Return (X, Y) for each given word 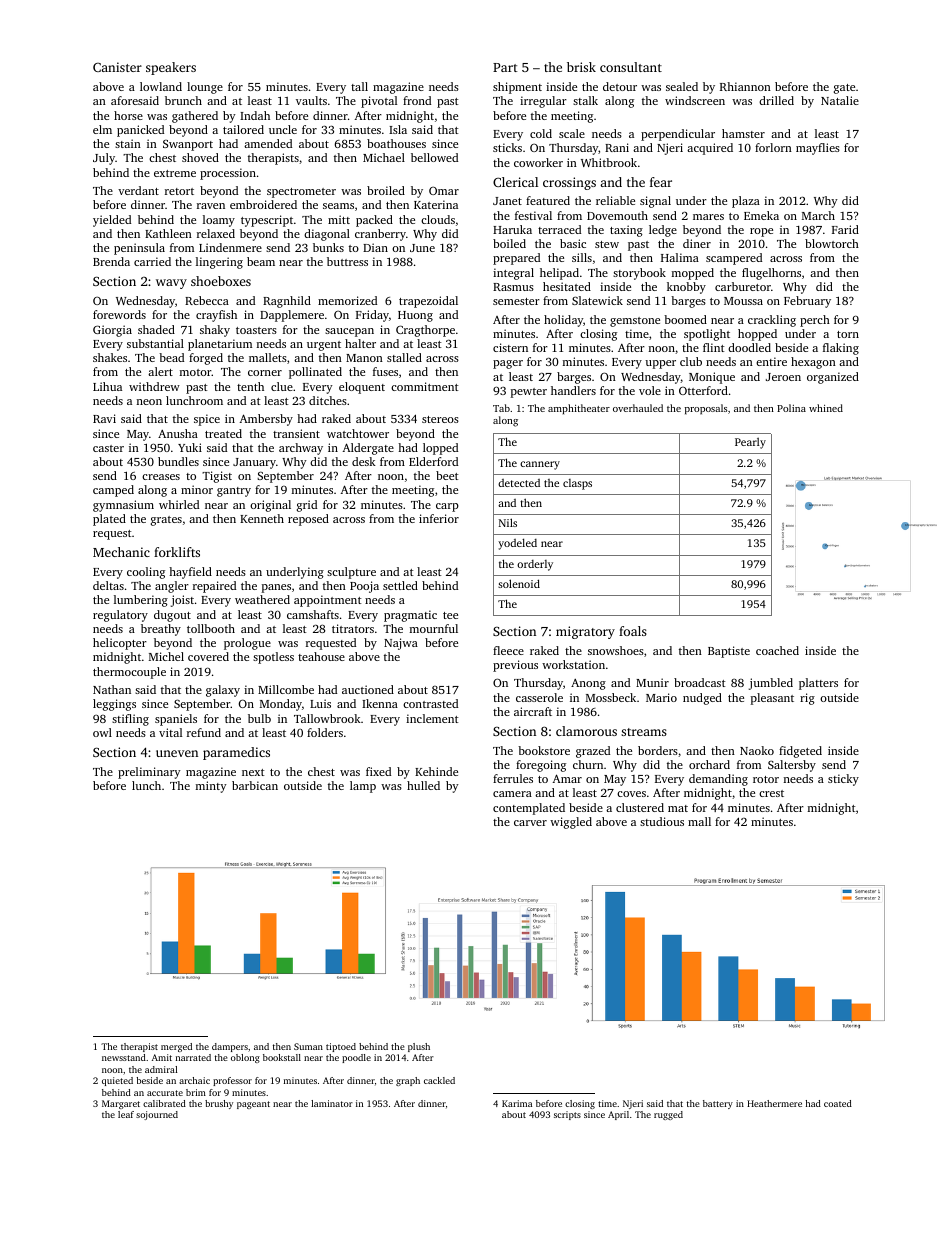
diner (697, 243)
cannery (540, 465)
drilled (776, 100)
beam (261, 261)
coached (777, 650)
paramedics (236, 753)
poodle (356, 1058)
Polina (791, 408)
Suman (308, 1046)
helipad (559, 274)
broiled (386, 190)
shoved (200, 157)
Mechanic (121, 552)
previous (515, 666)
